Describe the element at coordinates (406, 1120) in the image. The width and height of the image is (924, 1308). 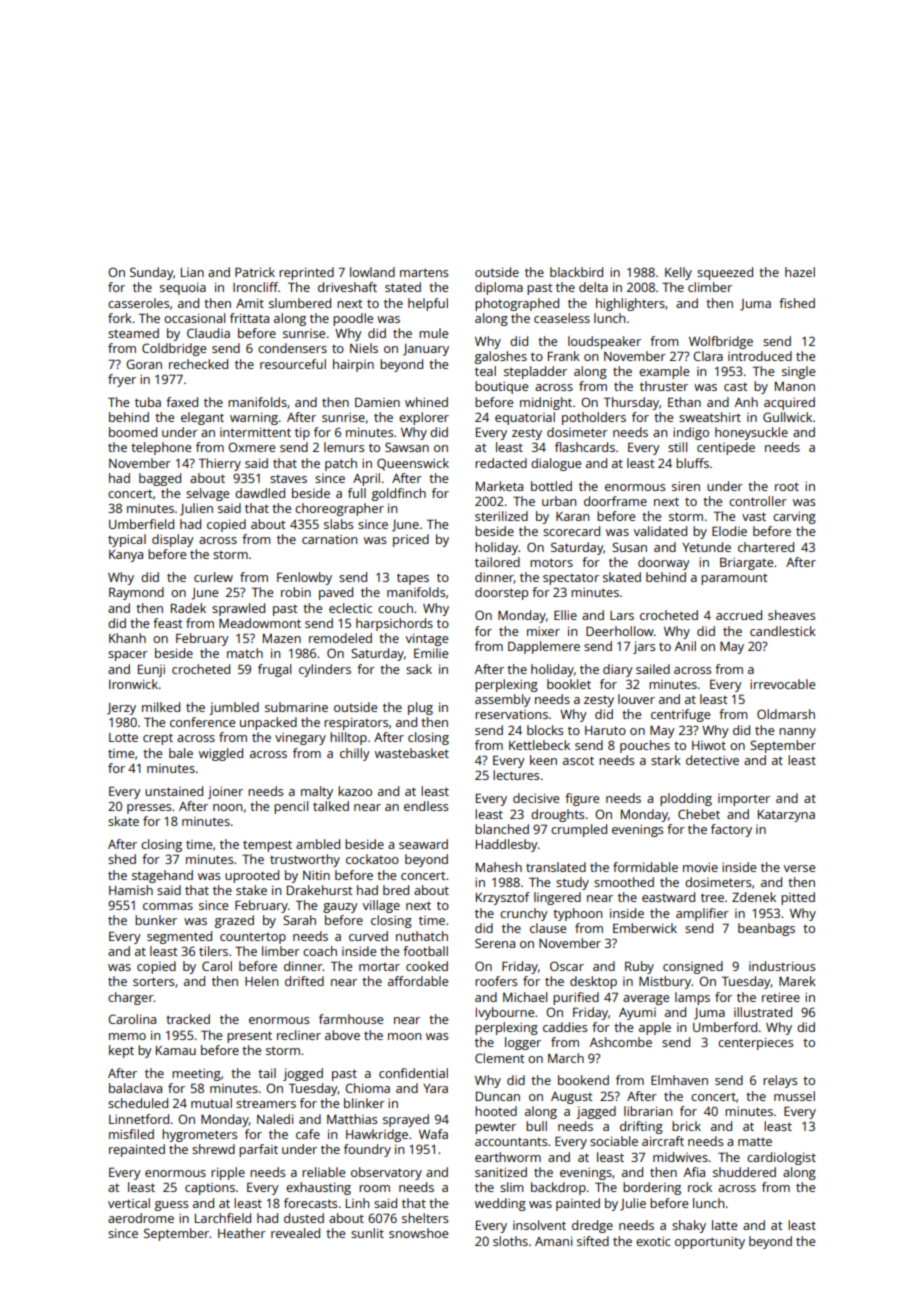
I see `sprayed` at that location.
